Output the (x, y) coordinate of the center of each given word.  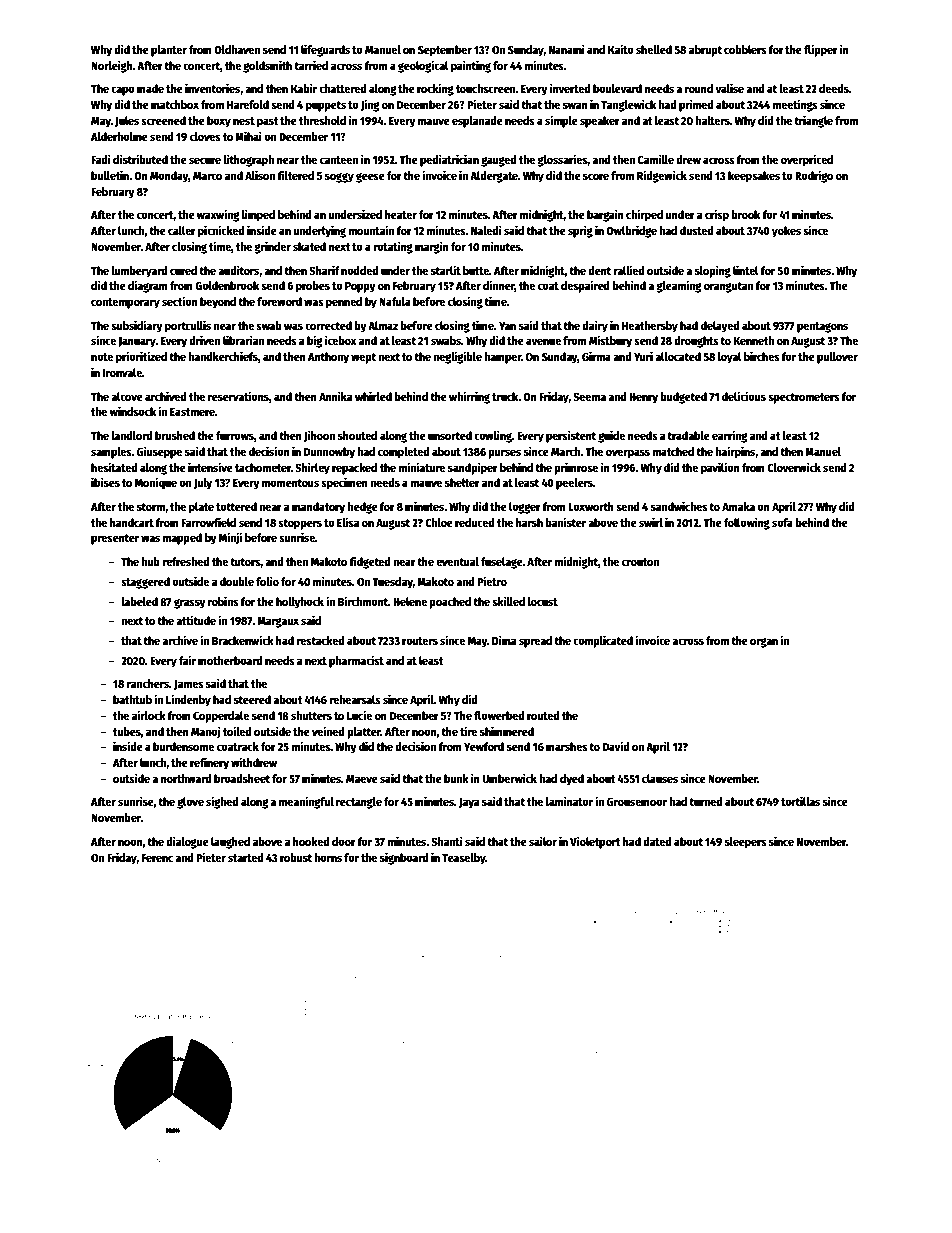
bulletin (110, 175)
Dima (504, 640)
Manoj (206, 732)
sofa (782, 522)
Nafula (395, 301)
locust (543, 601)
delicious (744, 396)
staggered (145, 583)
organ (764, 643)
